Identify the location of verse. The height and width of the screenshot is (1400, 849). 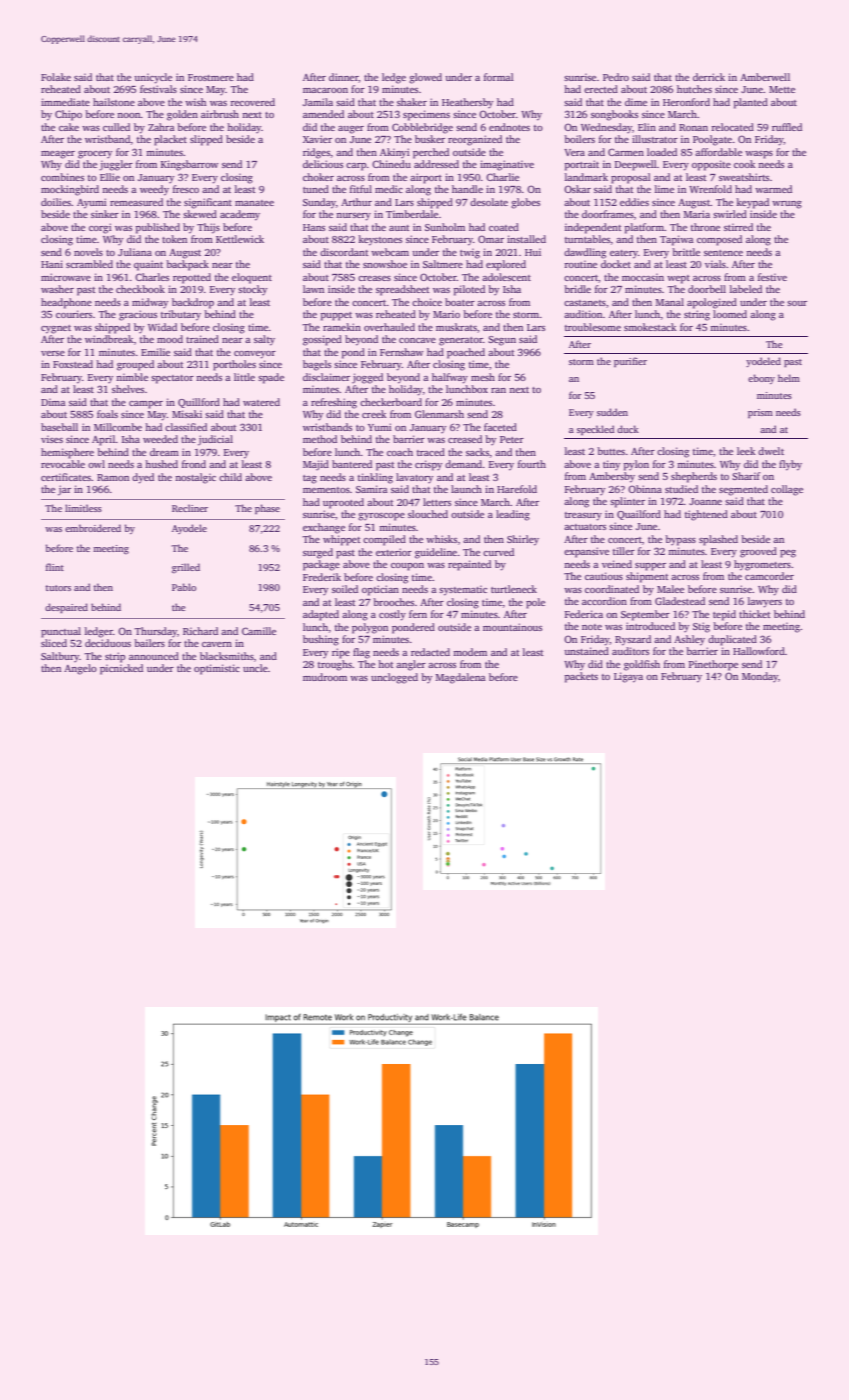
(53, 353).
